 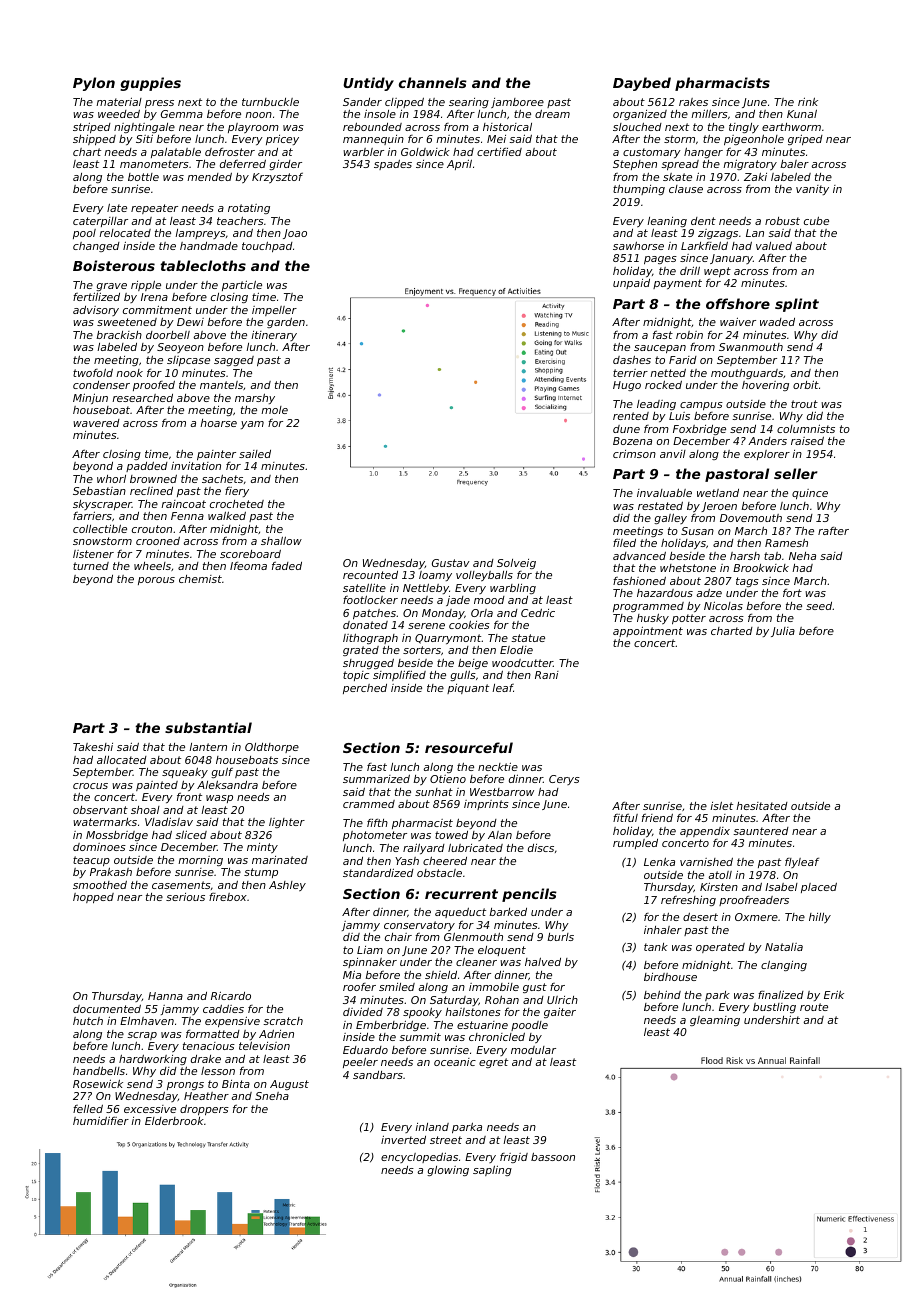 What do you see at coordinates (93, 372) in the screenshot?
I see `twofold` at bounding box center [93, 372].
